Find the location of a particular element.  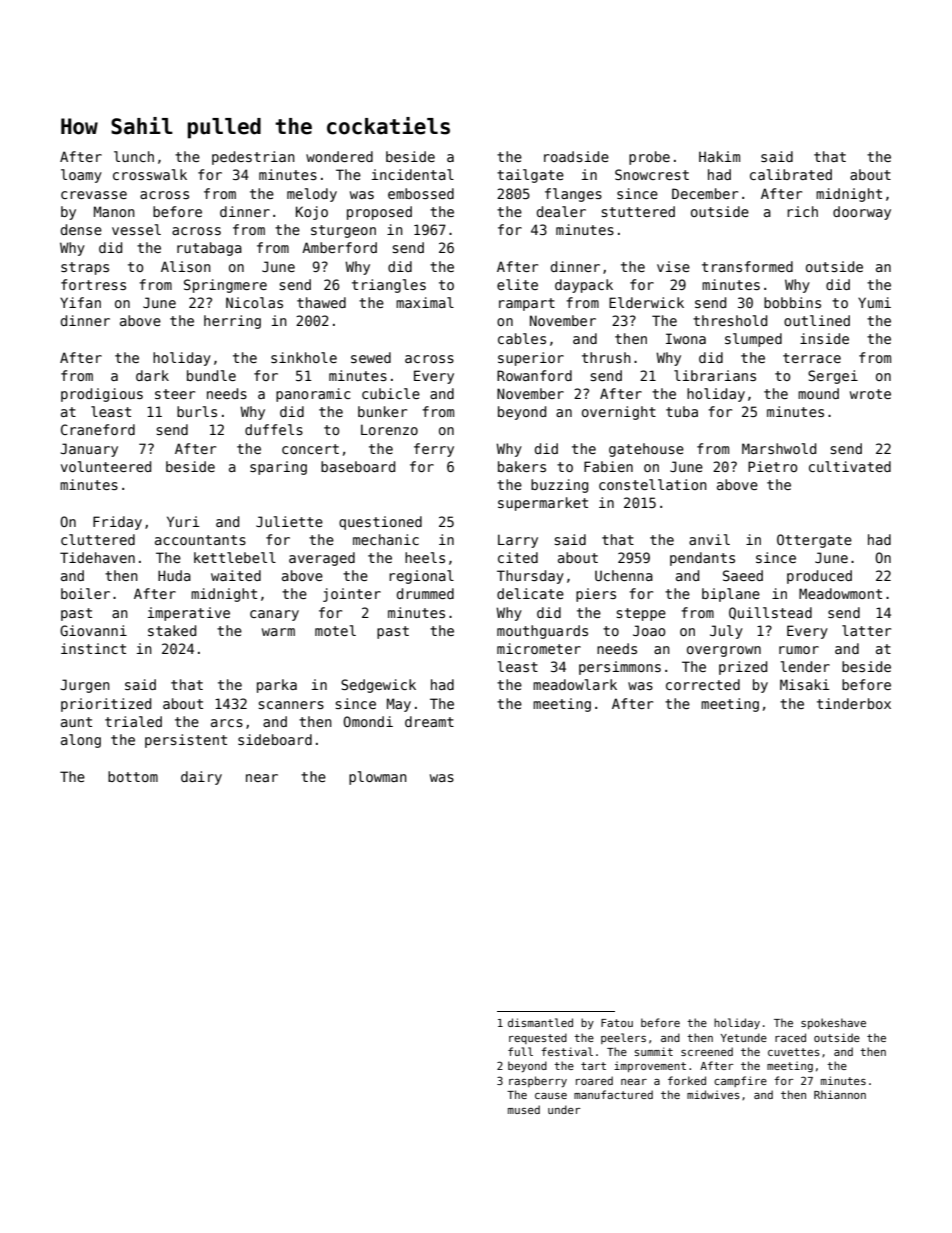

full is located at coordinates (520, 1051).
